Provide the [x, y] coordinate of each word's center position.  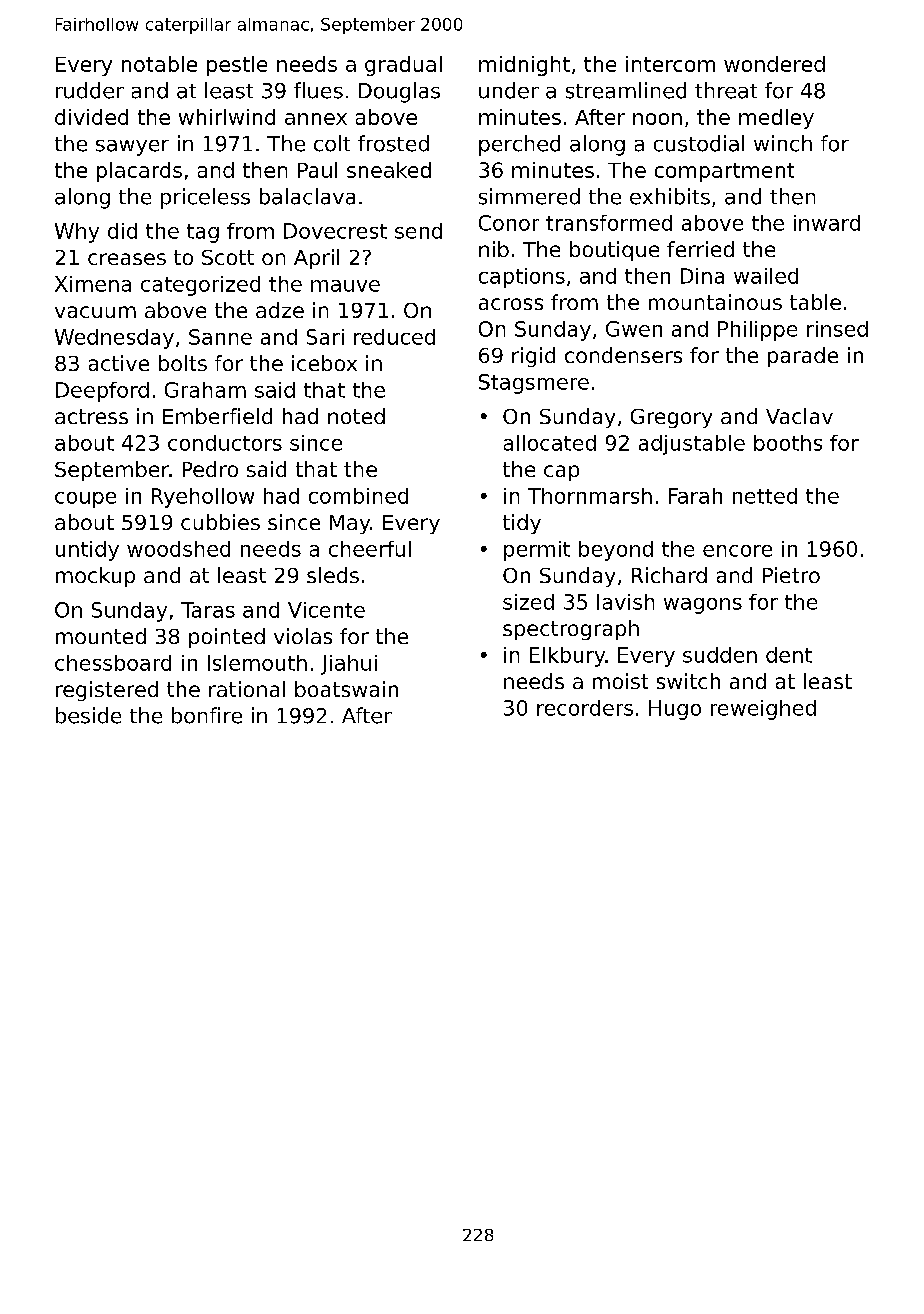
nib [494, 249]
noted [356, 416]
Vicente [326, 610]
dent [789, 655]
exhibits [670, 196]
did [122, 231]
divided [91, 117]
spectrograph [571, 630]
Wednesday [114, 339]
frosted [393, 143]
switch [688, 681]
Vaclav [799, 416]
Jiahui [349, 665]
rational [247, 689]
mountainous [715, 302]
